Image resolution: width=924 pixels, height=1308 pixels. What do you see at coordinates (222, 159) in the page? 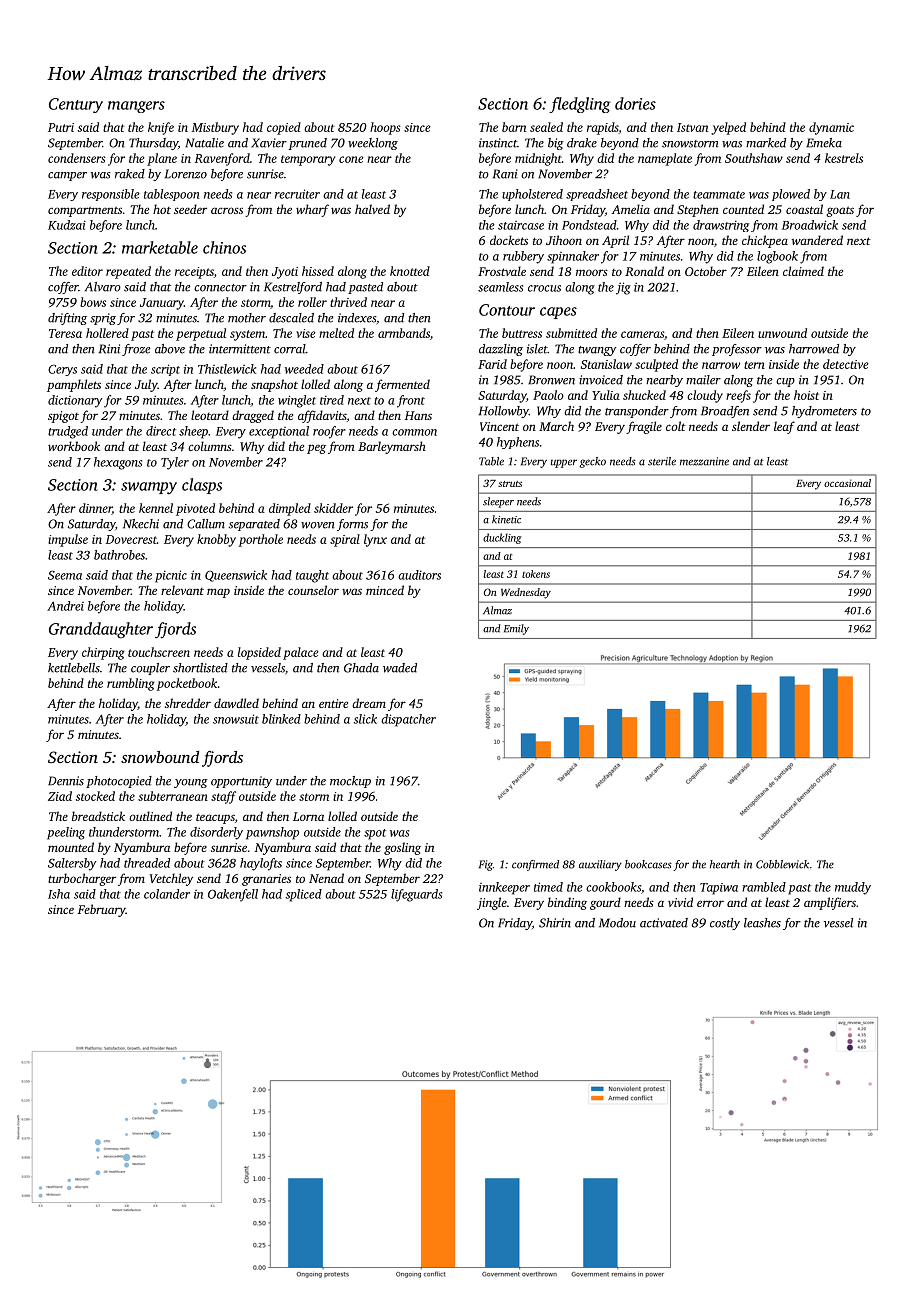
I see `Ravenford` at bounding box center [222, 159].
